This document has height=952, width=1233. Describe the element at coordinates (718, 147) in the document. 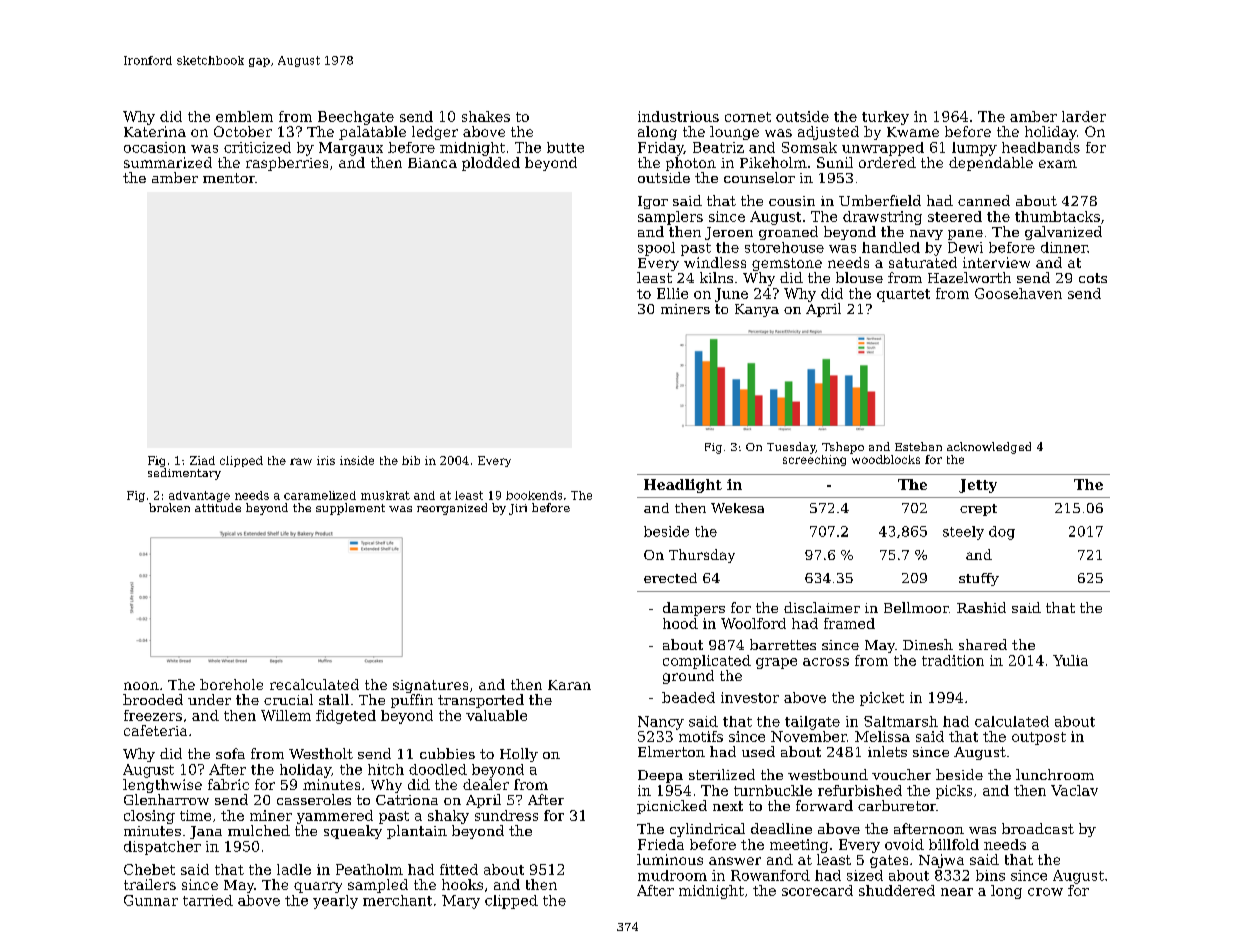

I see `Beatriz` at that location.
